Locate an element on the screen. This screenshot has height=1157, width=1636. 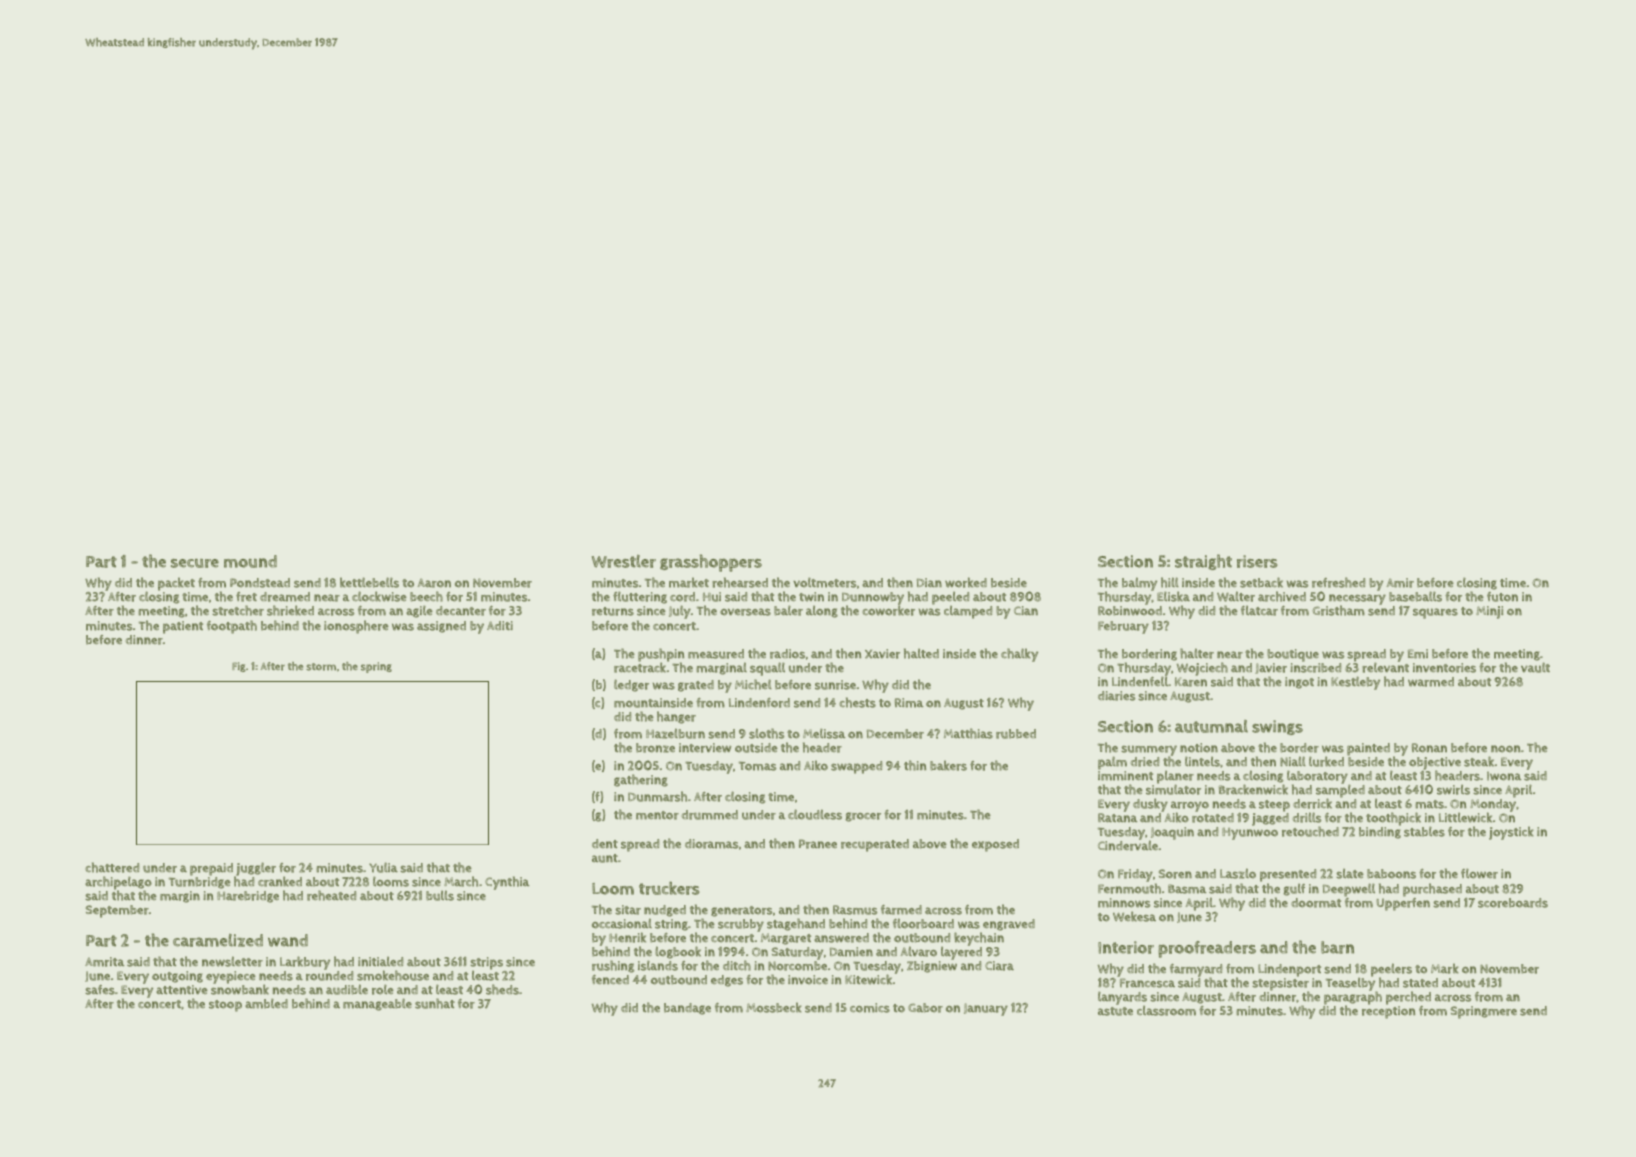
Saturday is located at coordinates (797, 953).
